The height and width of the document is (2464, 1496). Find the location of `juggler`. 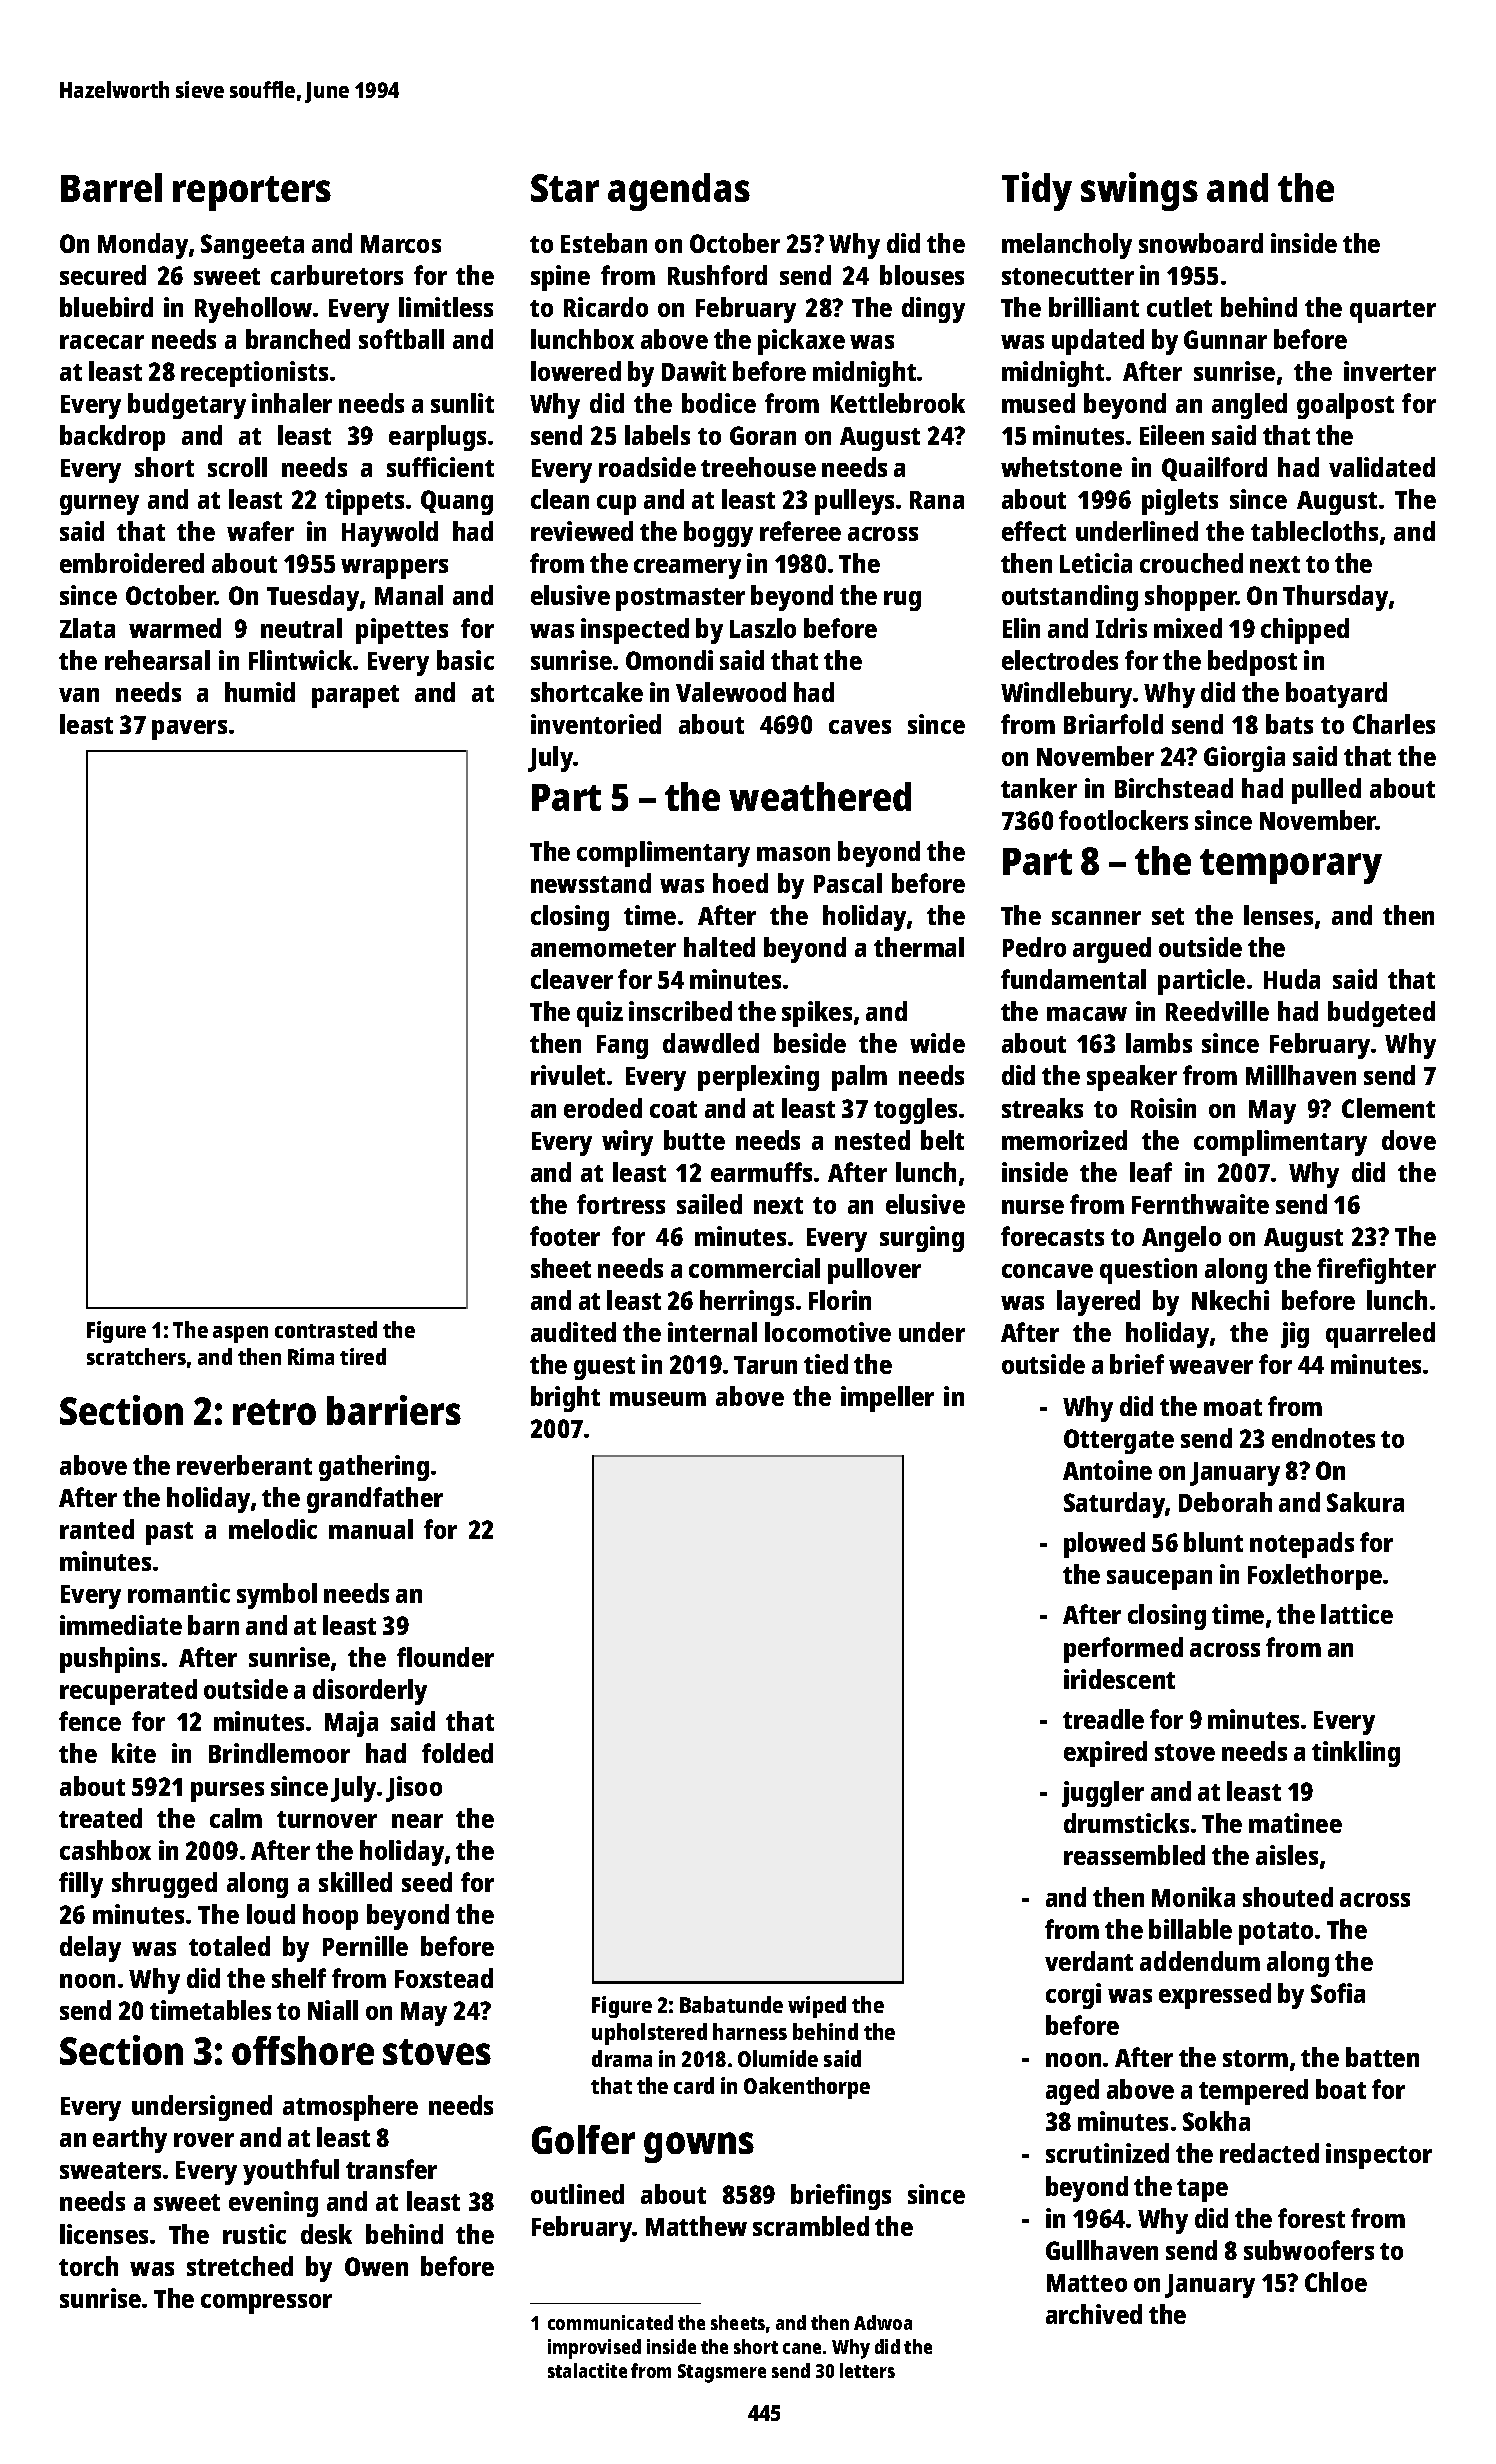

juggler is located at coordinates (1103, 1794).
